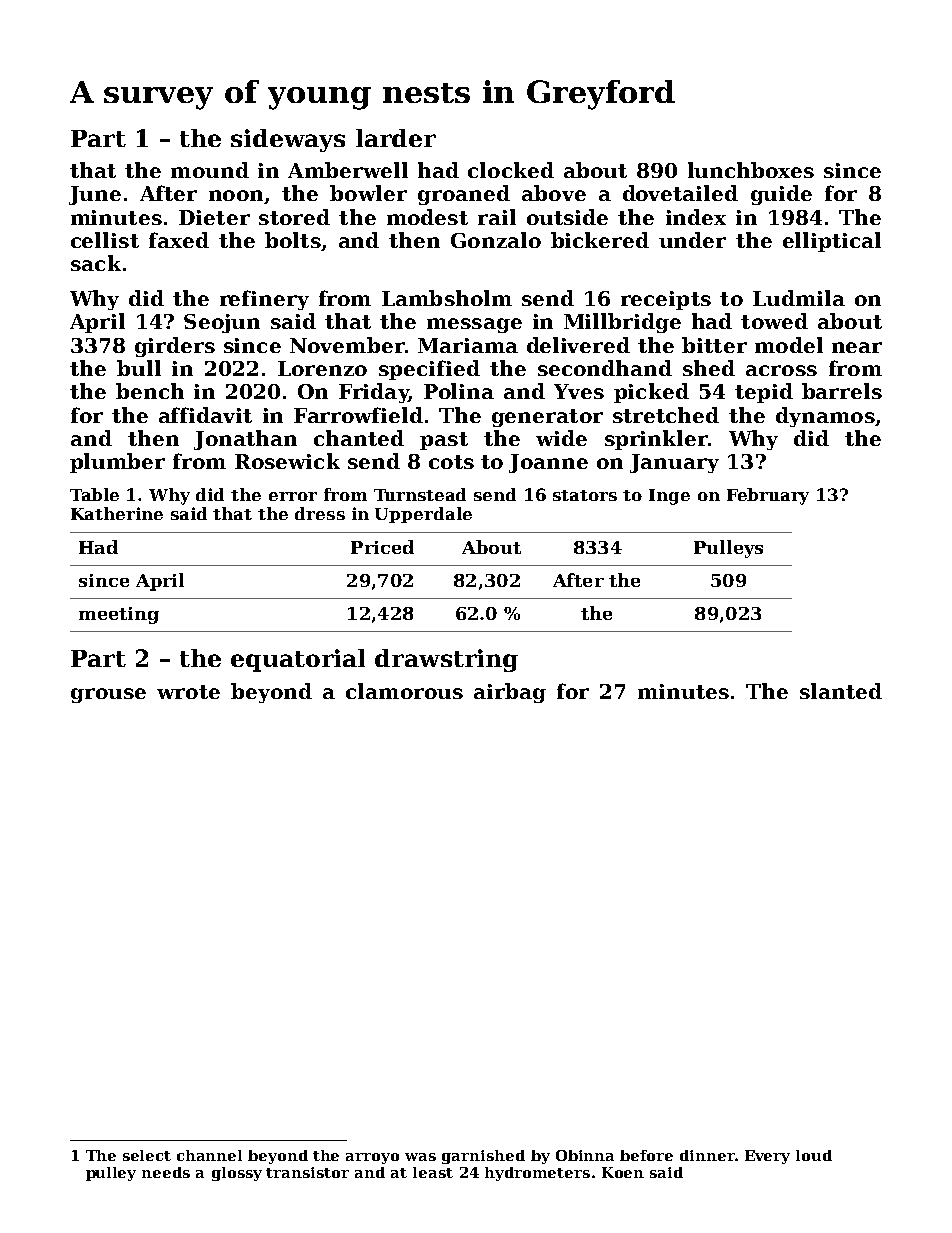 The width and height of the document is (952, 1233). What do you see at coordinates (179, 240) in the document?
I see `faxed` at bounding box center [179, 240].
